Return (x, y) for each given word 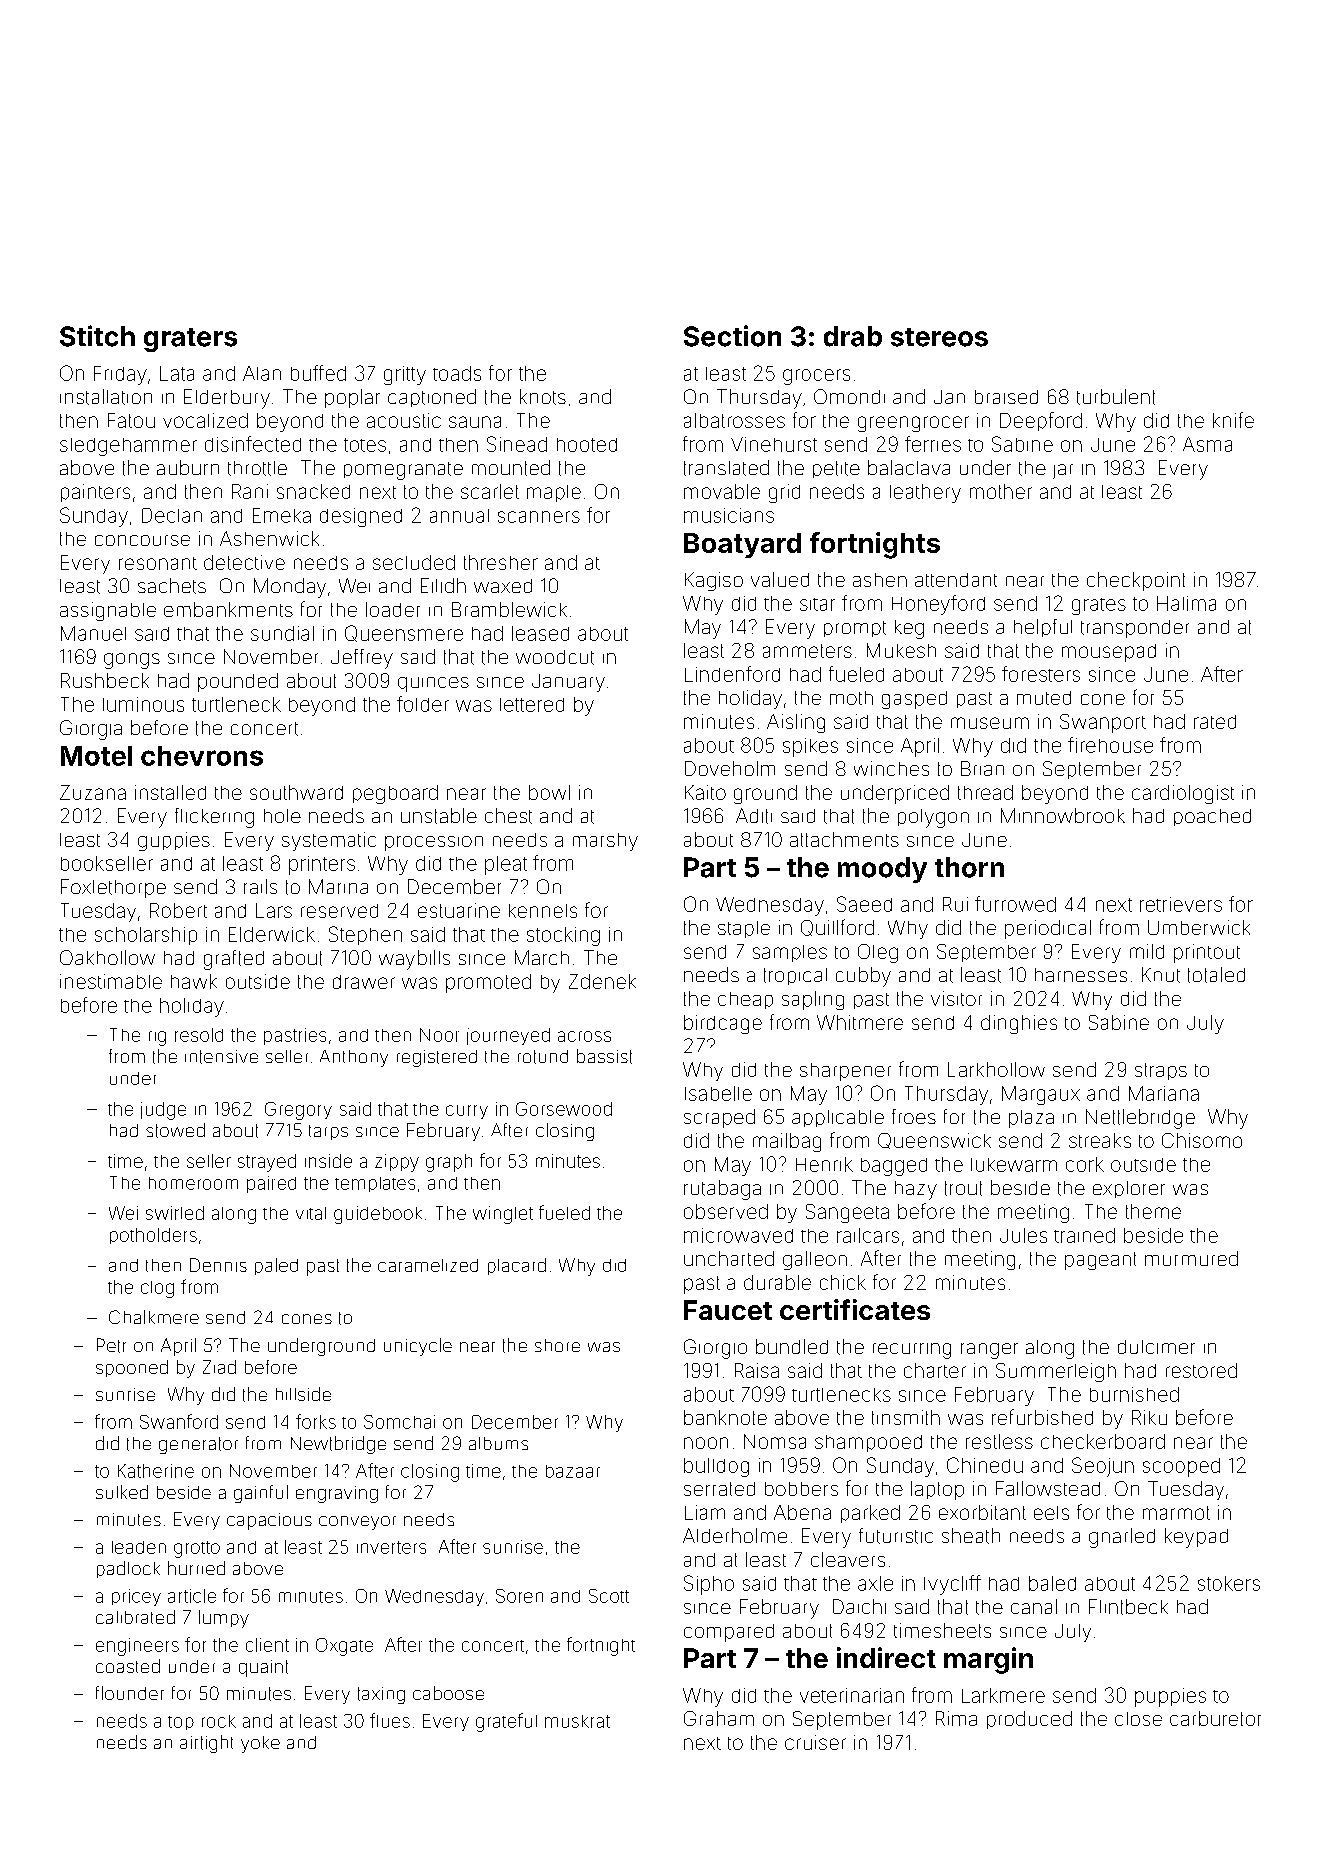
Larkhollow (996, 1069)
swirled (175, 1213)
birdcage (723, 1024)
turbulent (1116, 397)
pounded (238, 682)
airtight (206, 1744)
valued (780, 579)
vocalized (205, 420)
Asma (1207, 444)
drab (853, 336)
